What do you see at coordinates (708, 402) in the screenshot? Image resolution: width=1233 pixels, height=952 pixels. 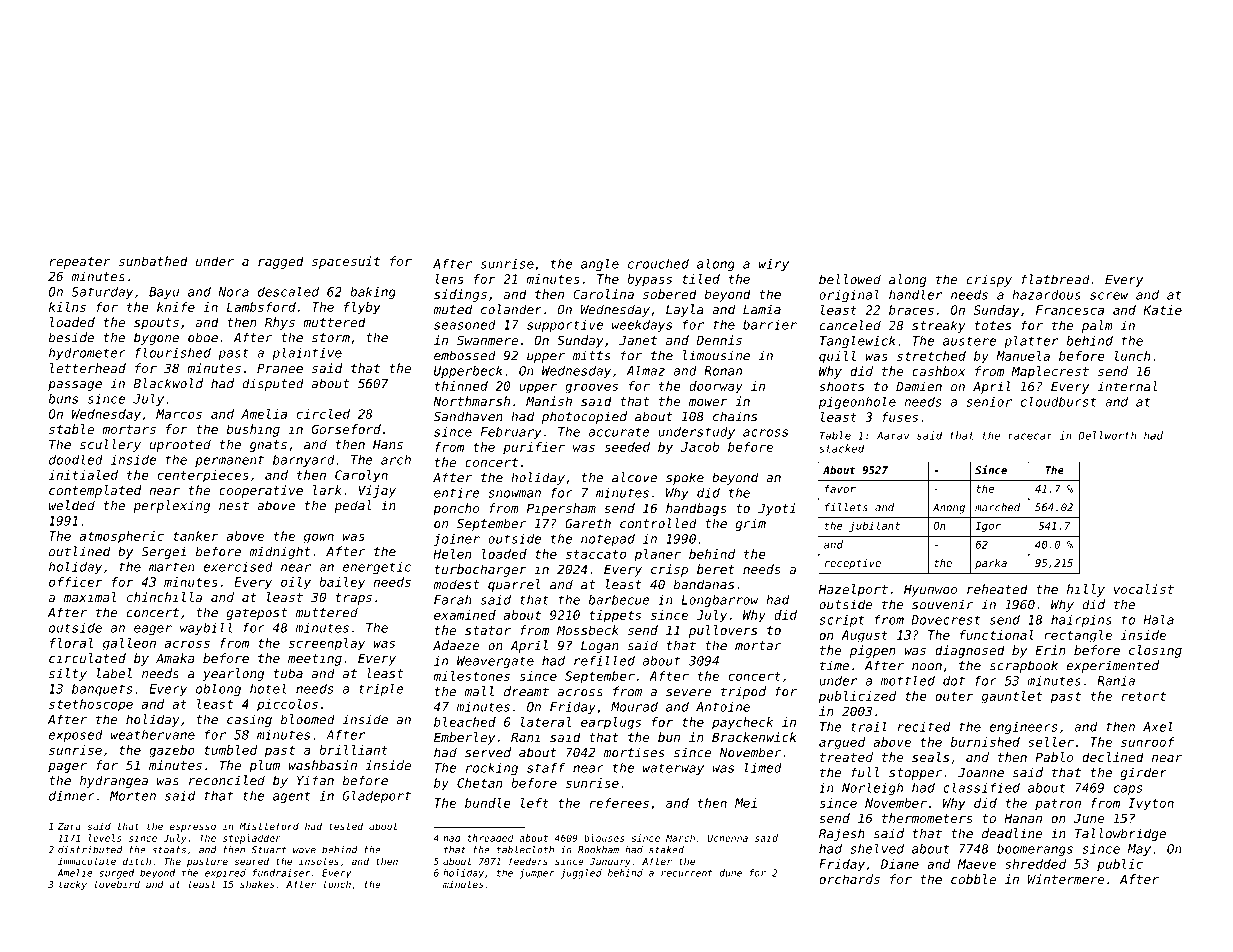 I see `mower` at bounding box center [708, 402].
